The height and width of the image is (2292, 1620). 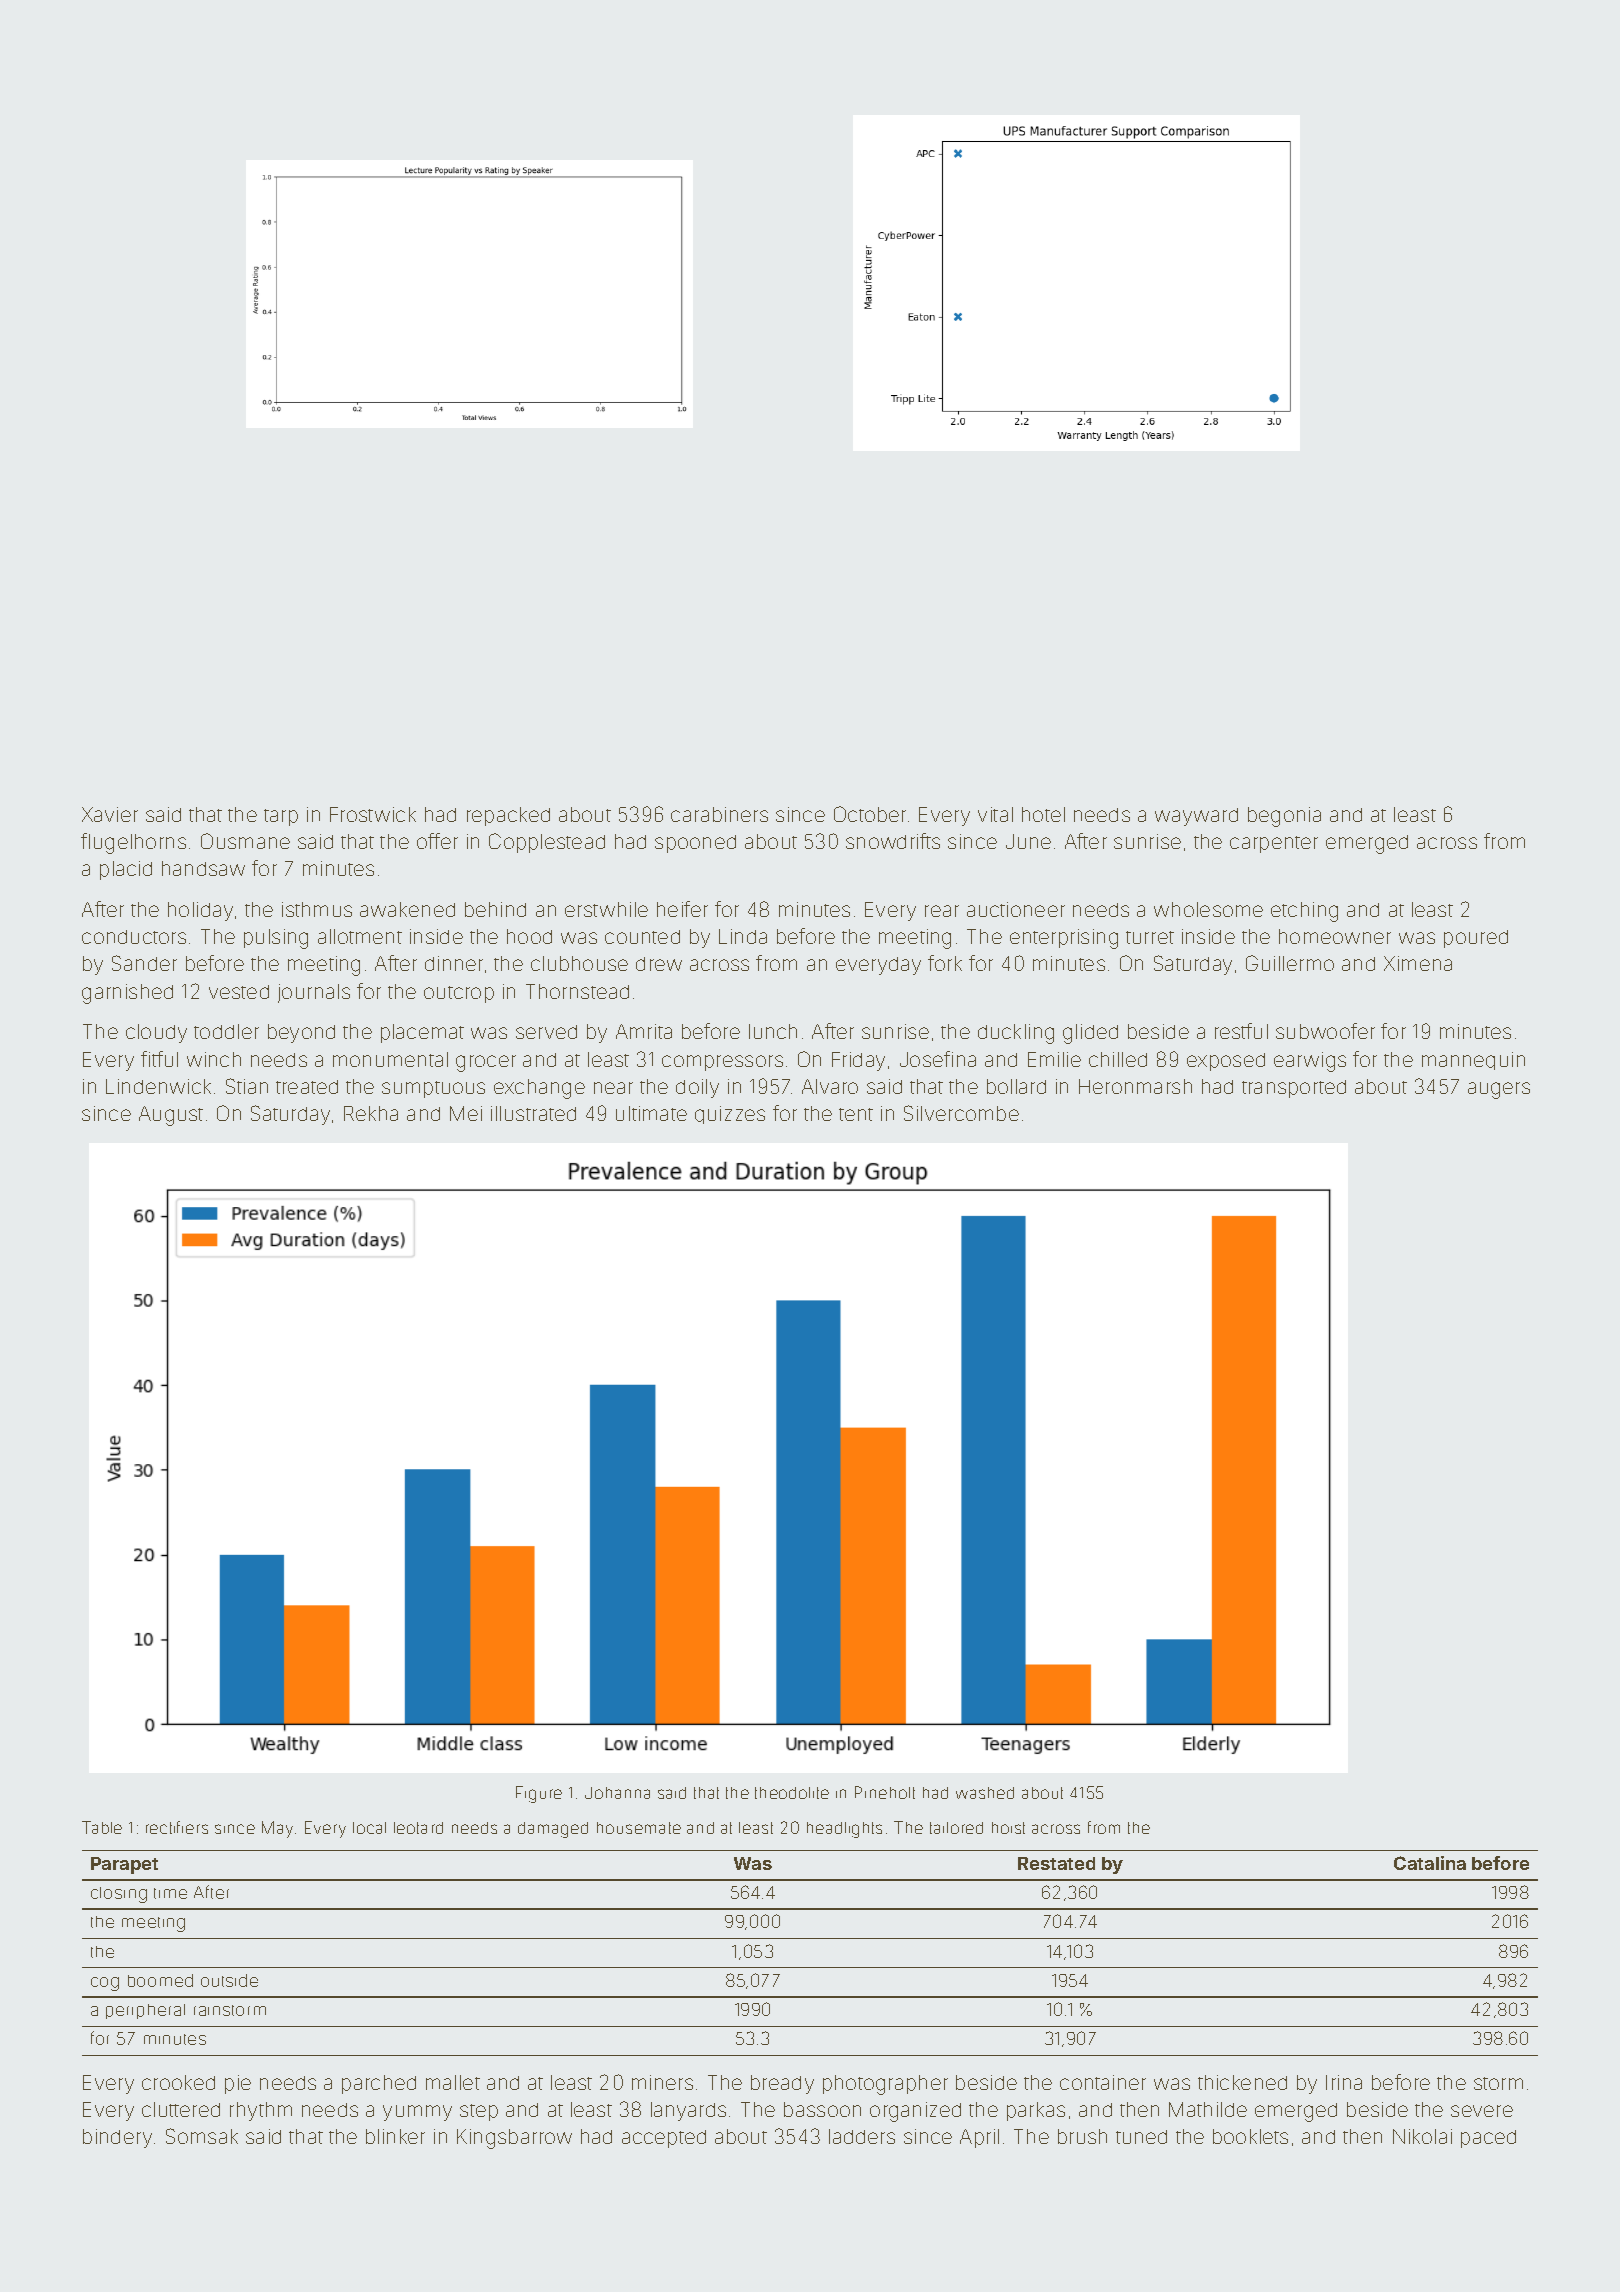 I want to click on etching, so click(x=1304, y=912).
